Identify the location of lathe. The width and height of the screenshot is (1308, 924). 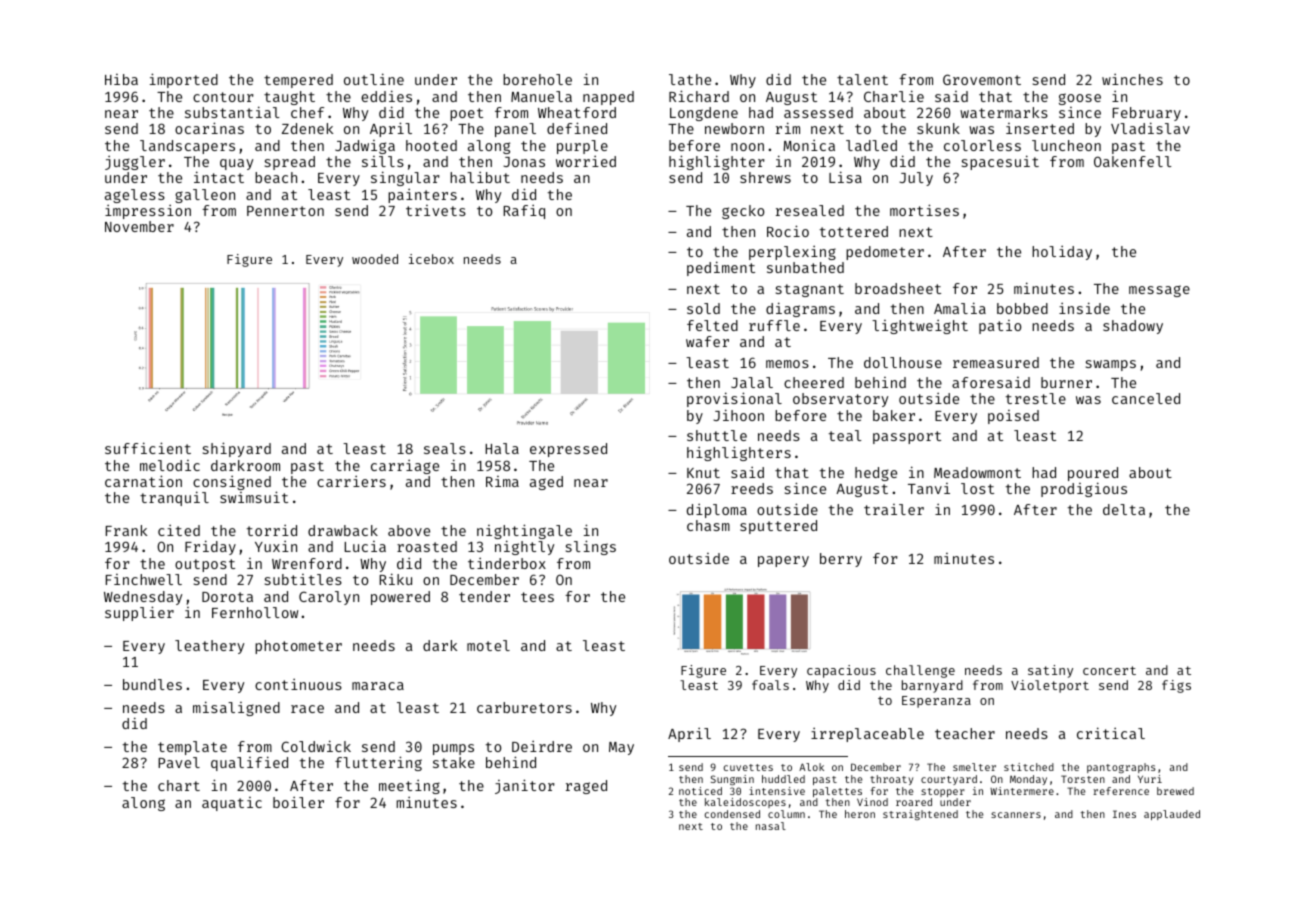
(690, 79).
